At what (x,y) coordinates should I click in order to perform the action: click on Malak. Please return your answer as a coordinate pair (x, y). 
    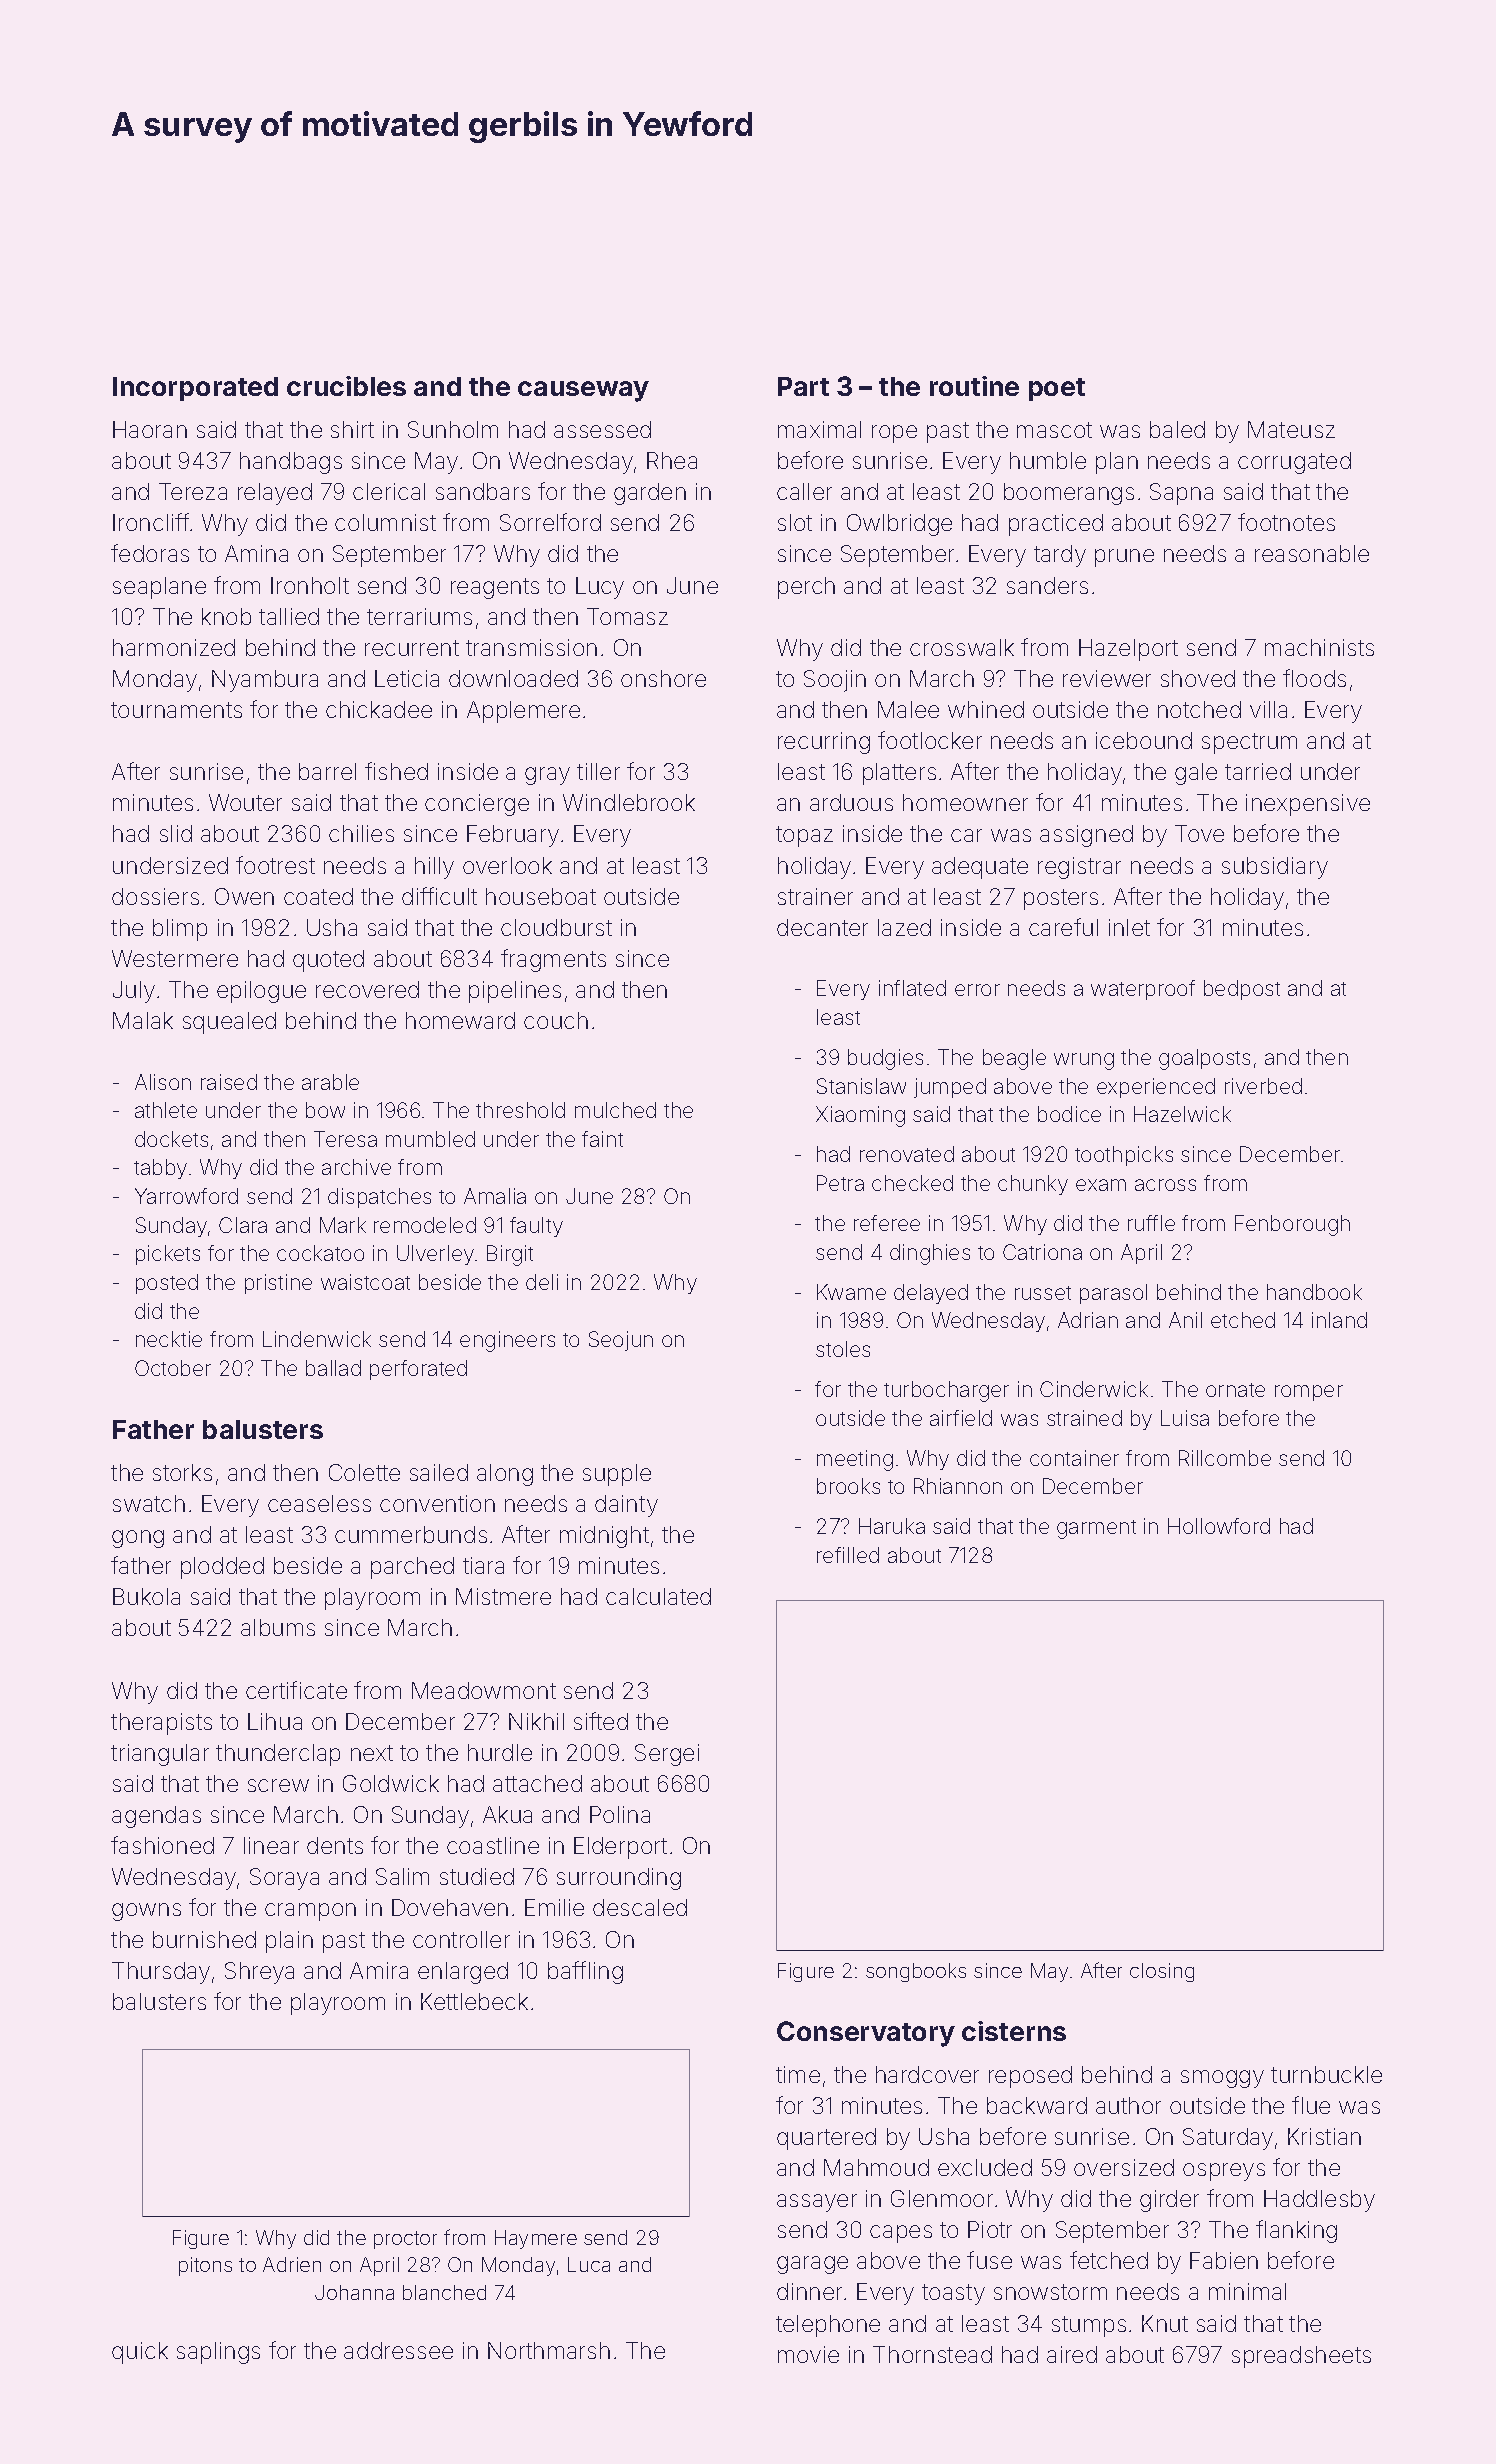
    Looking at the image, I should click on (143, 1020).
